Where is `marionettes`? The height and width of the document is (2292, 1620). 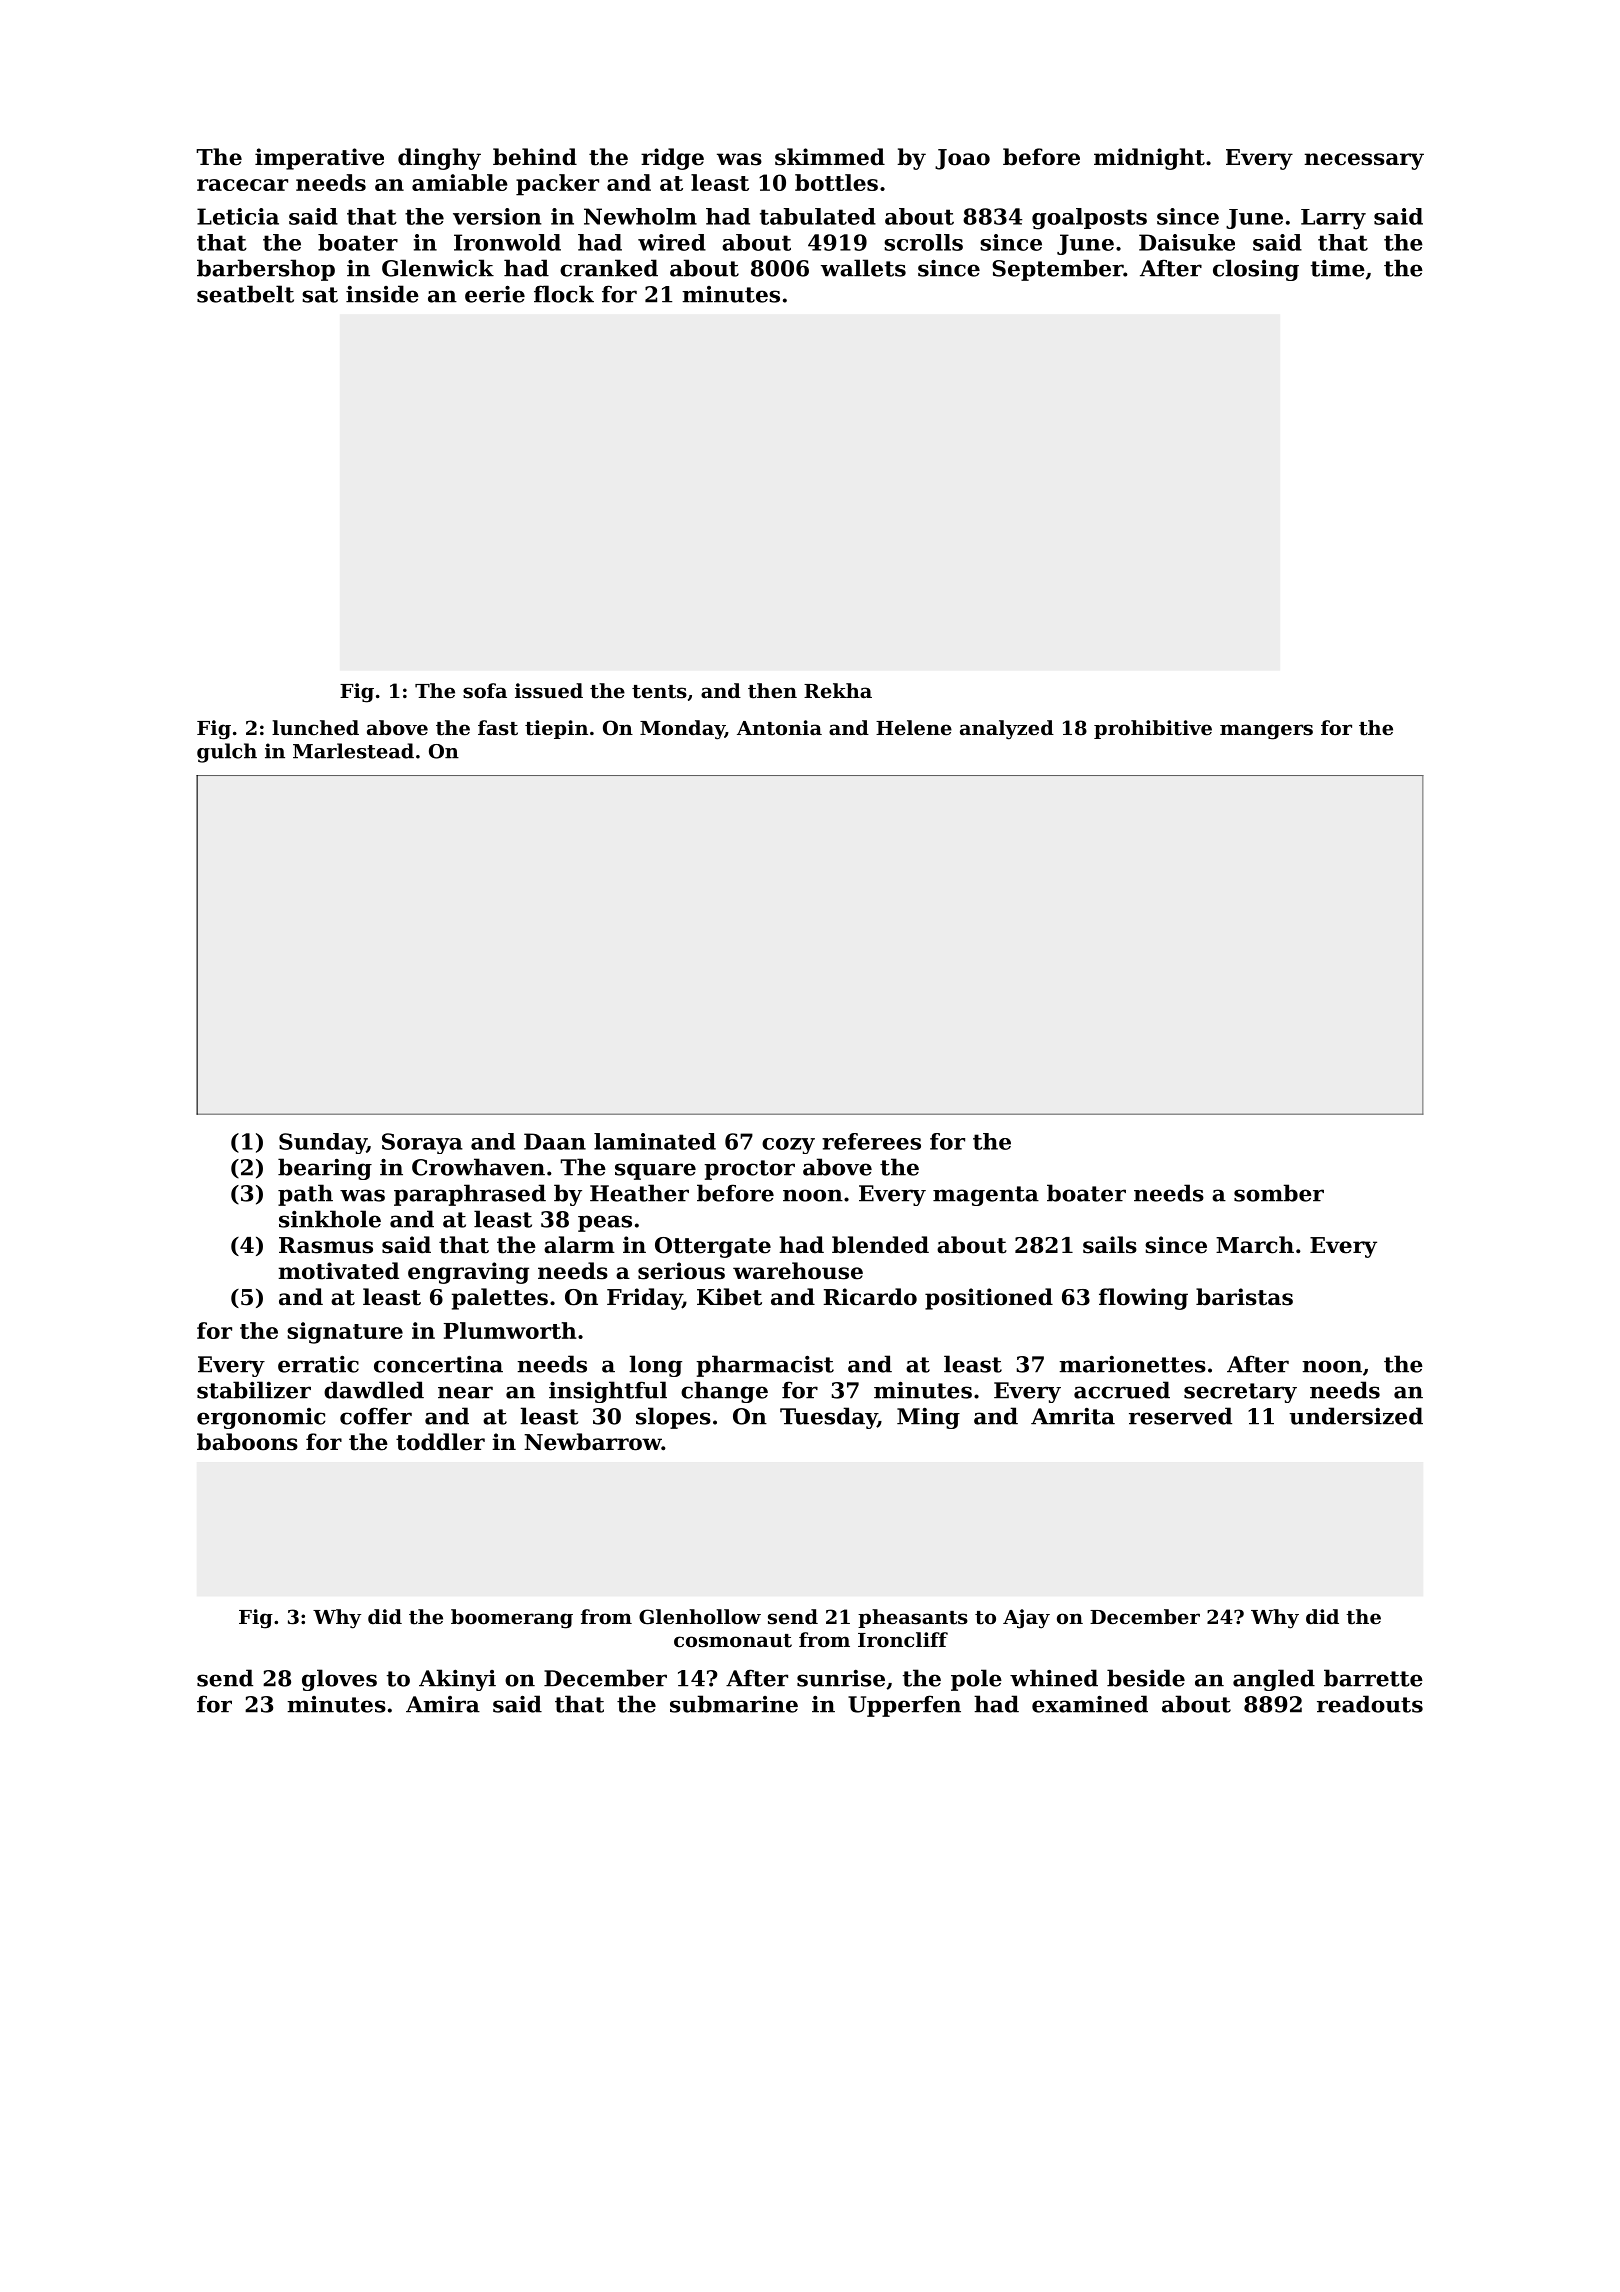 marionettes is located at coordinates (1132, 1364).
